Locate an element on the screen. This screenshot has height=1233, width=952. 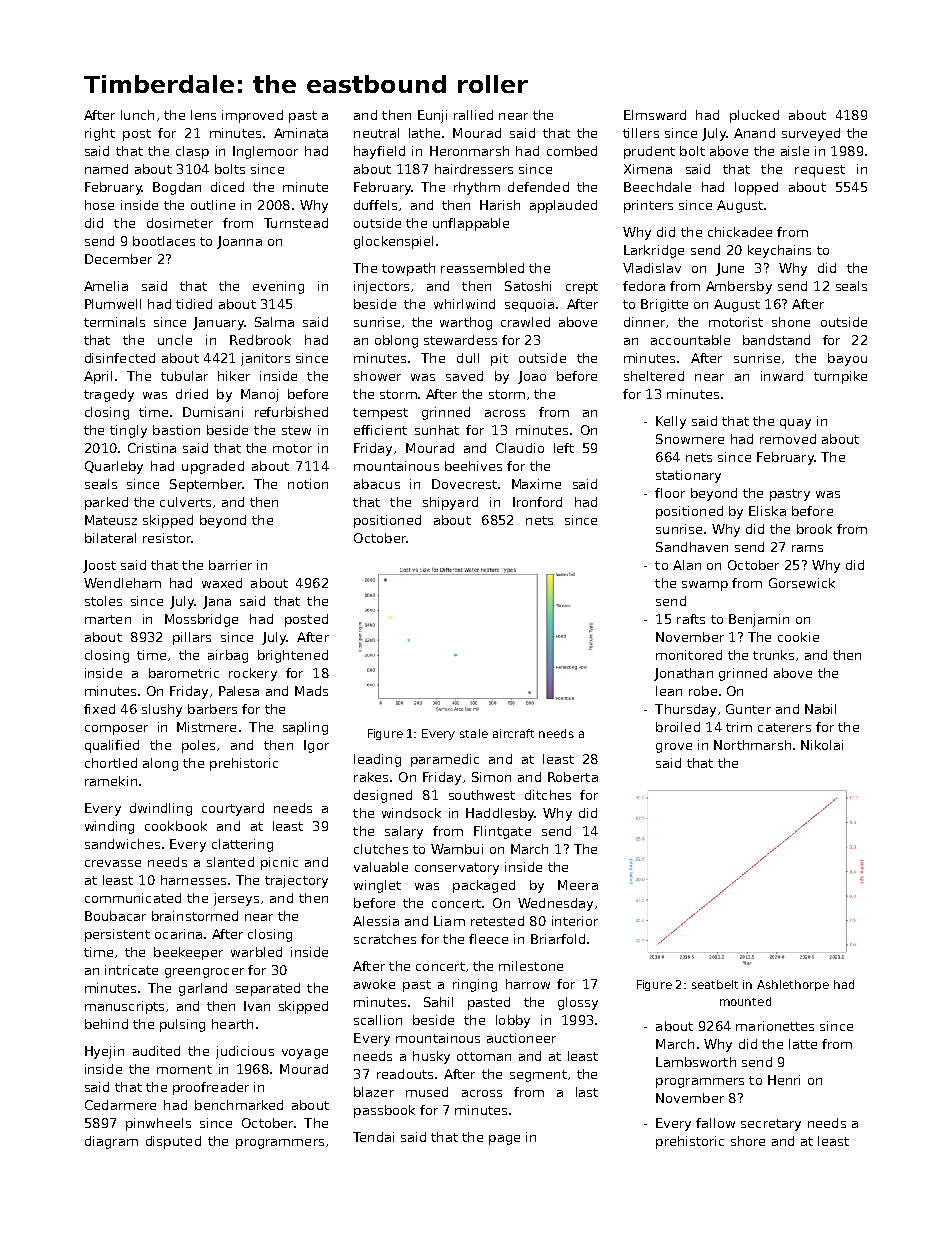
injectors is located at coordinates (381, 287).
